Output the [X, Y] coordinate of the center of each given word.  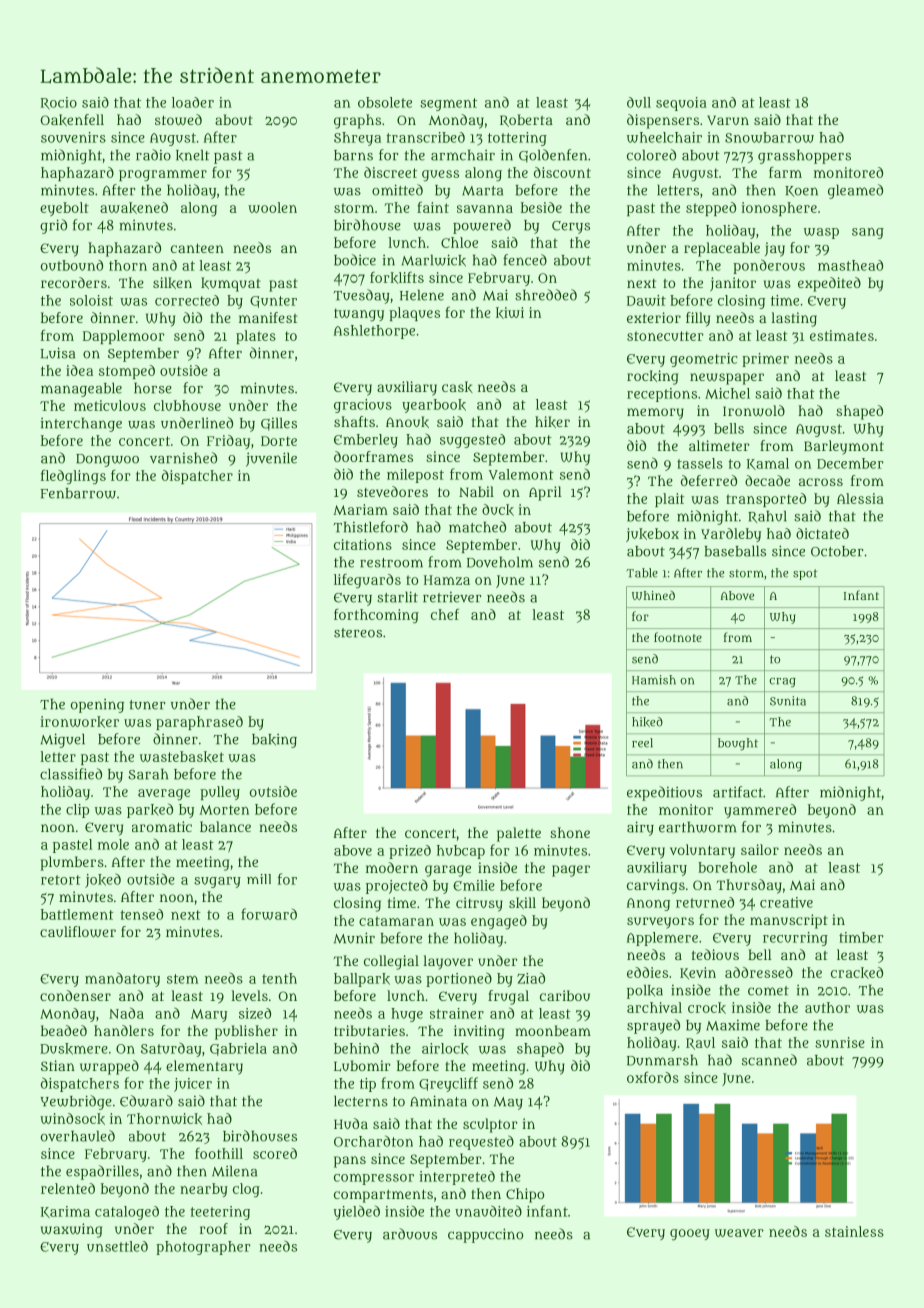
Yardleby [731, 535]
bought [738, 744]
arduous [410, 1234]
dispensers [663, 121]
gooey [690, 1235]
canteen [197, 248]
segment [448, 104]
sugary [217, 882]
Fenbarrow [78, 493]
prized [410, 852]
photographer [203, 1248]
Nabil [476, 491]
